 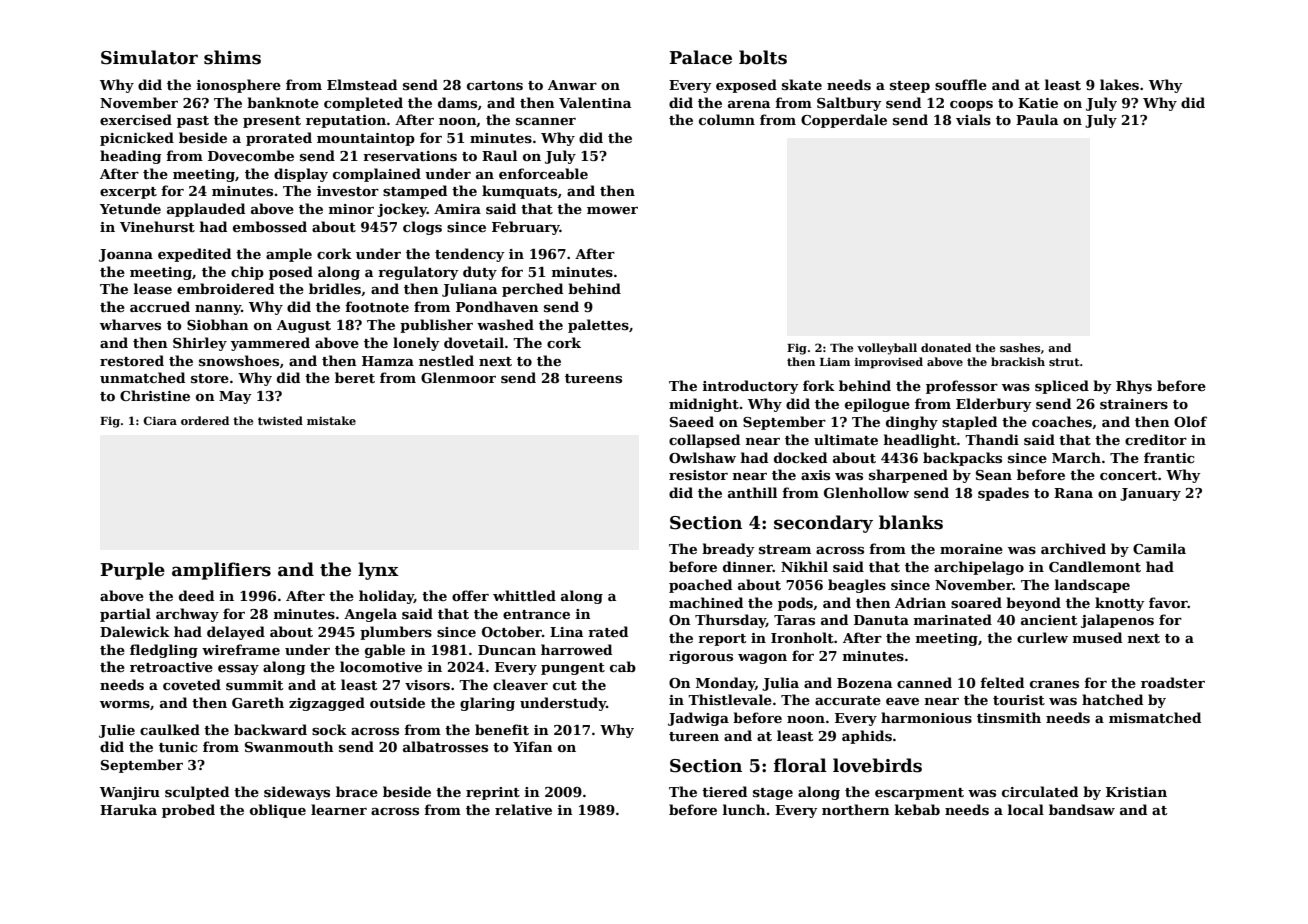 What do you see at coordinates (194, 255) in the screenshot?
I see `expedited` at bounding box center [194, 255].
